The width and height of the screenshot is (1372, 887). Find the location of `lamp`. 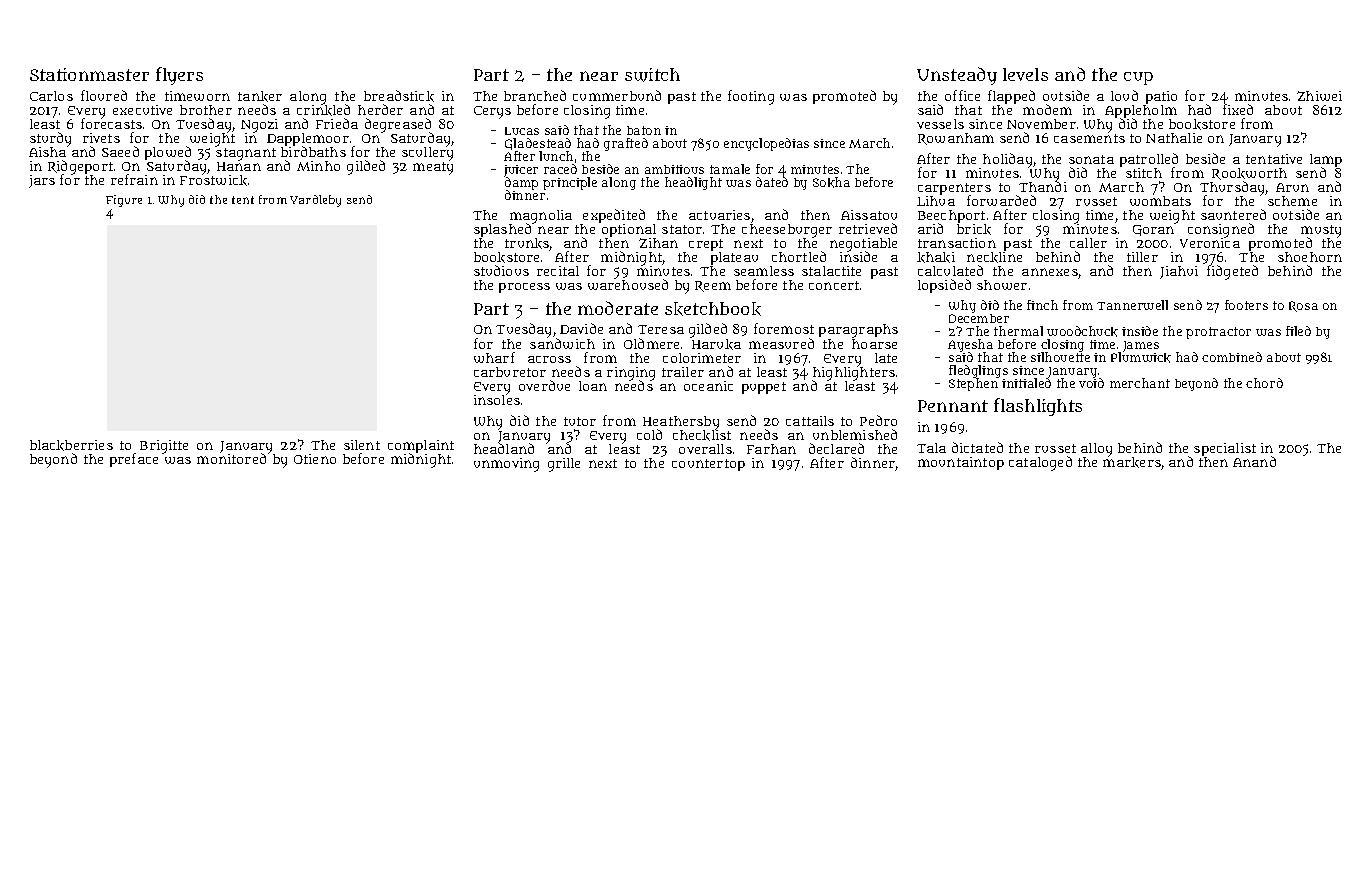

lamp is located at coordinates (1326, 161).
